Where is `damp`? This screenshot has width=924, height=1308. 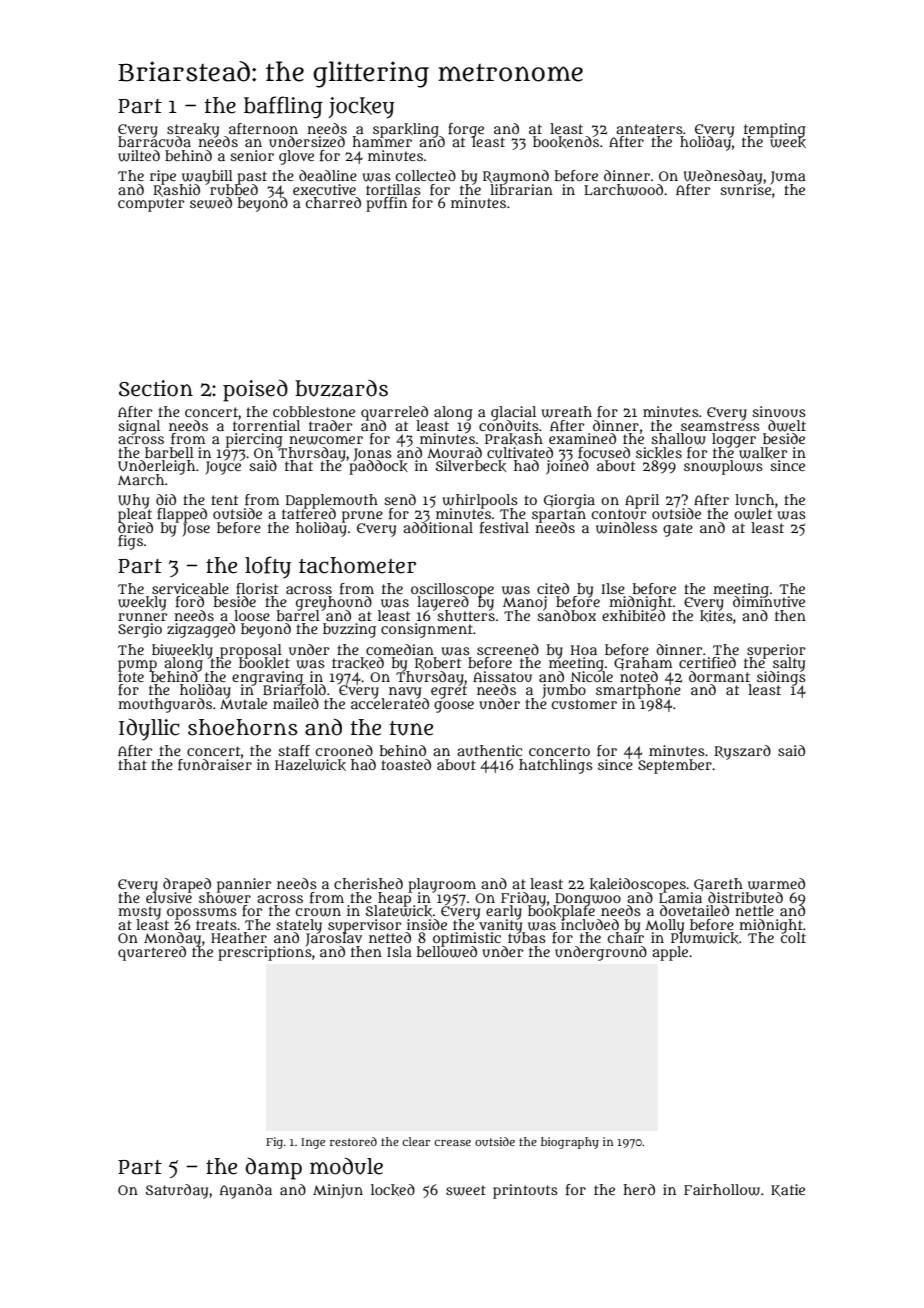
damp is located at coordinates (273, 1169).
